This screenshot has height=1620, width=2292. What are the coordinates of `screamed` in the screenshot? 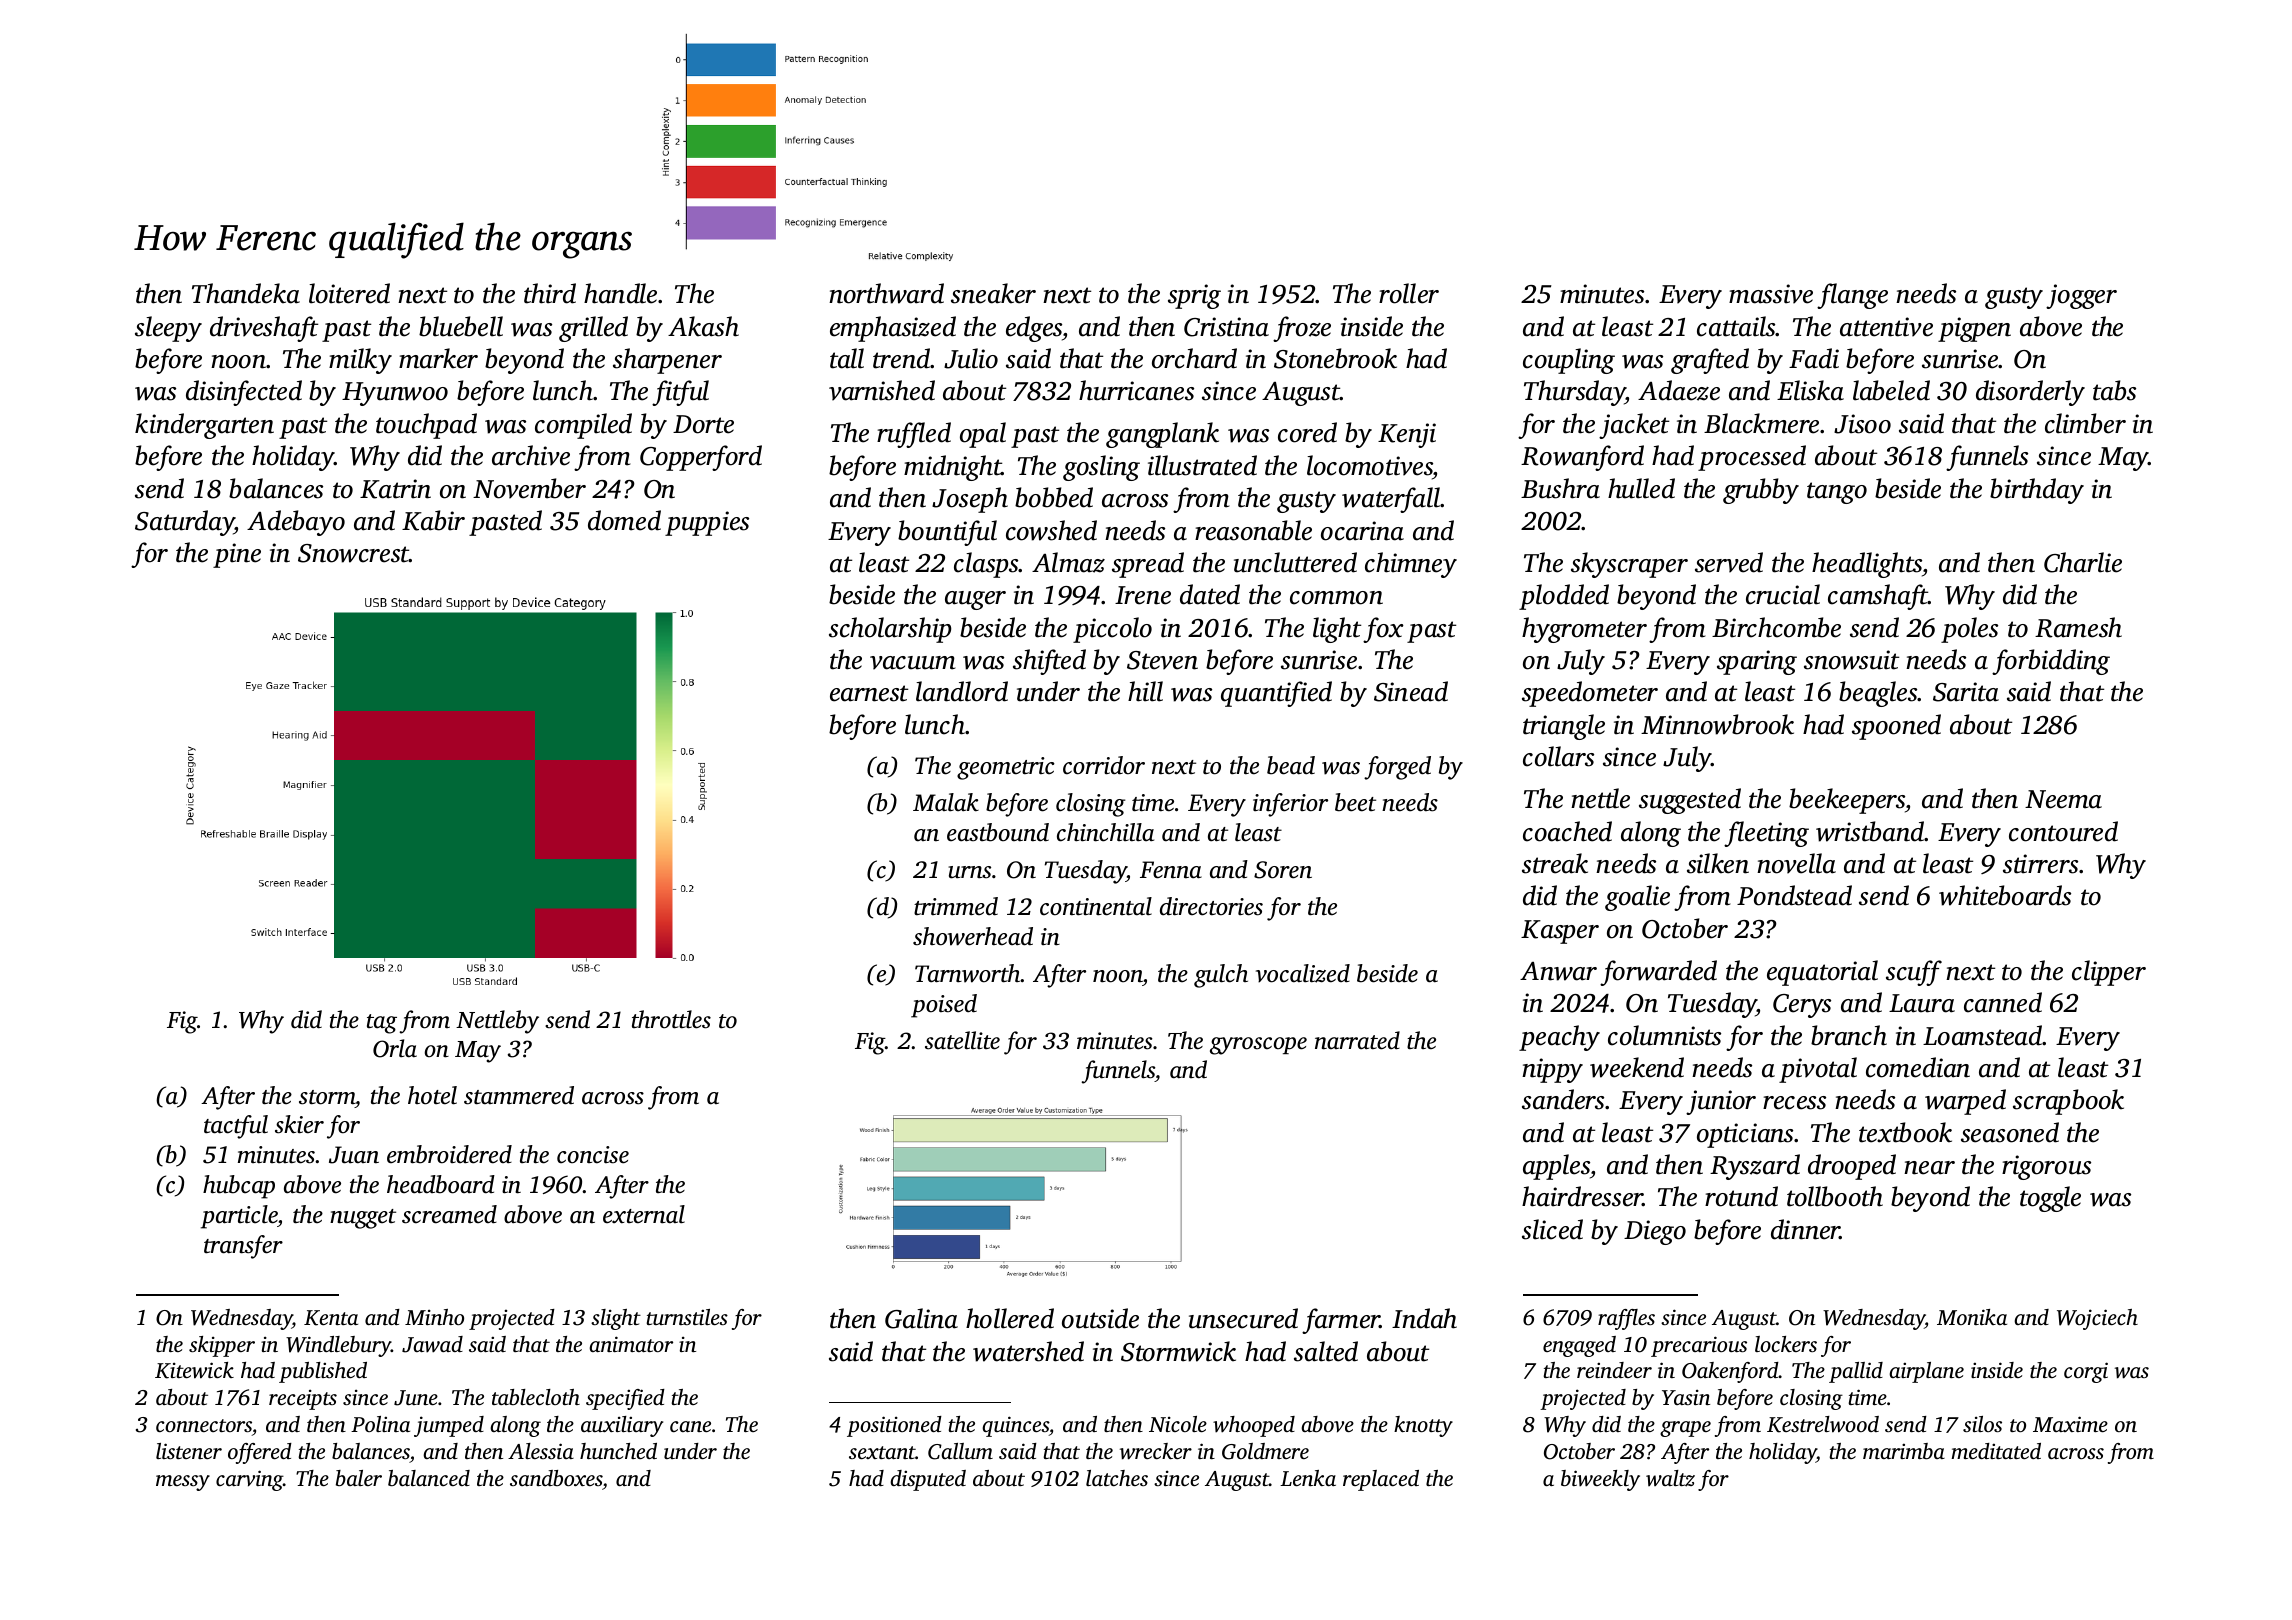 It's located at (449, 1214).
